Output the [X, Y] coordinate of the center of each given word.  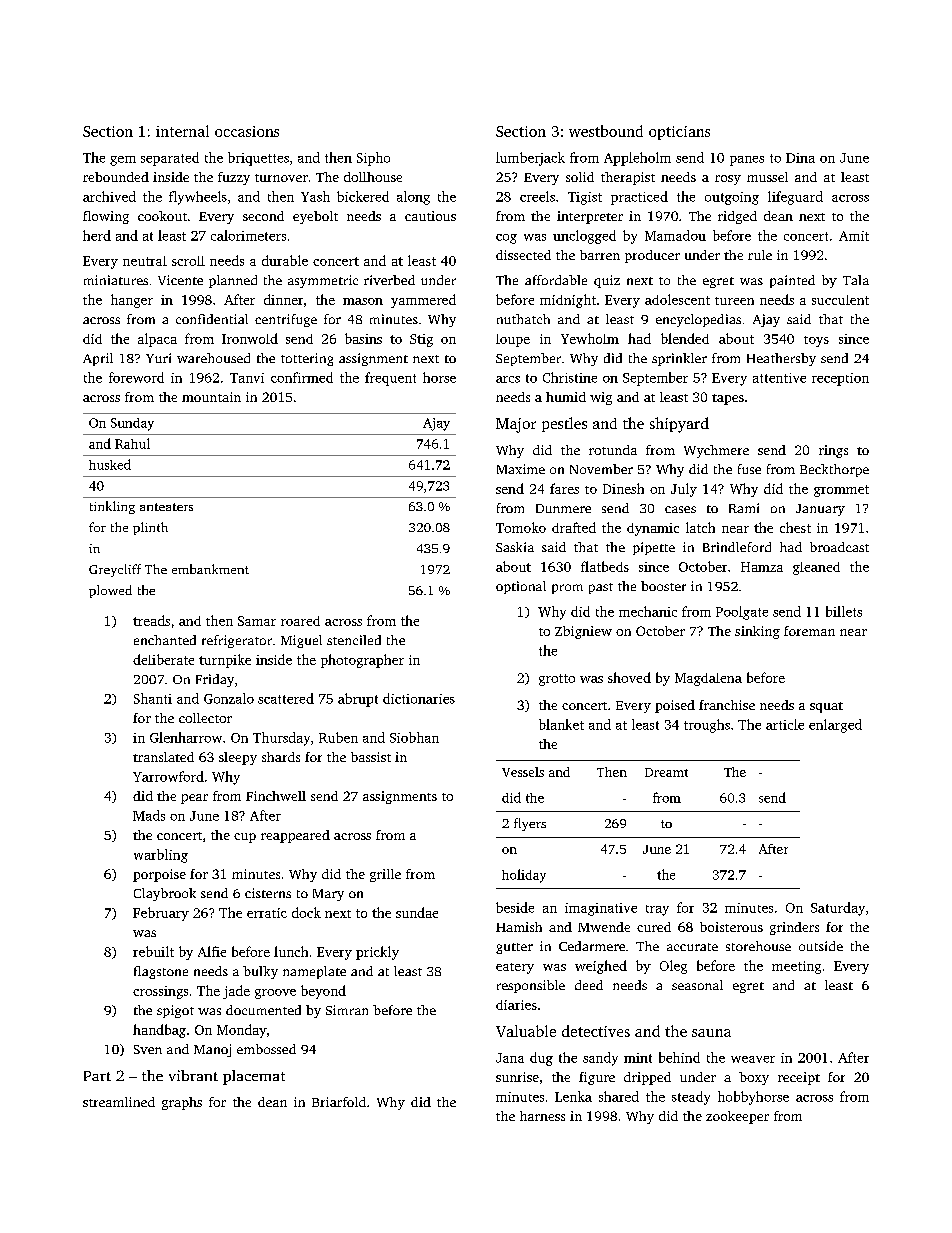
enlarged [835, 726]
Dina [800, 158]
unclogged [584, 237]
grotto [557, 680]
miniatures [116, 280]
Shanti [153, 698]
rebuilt [153, 951]
